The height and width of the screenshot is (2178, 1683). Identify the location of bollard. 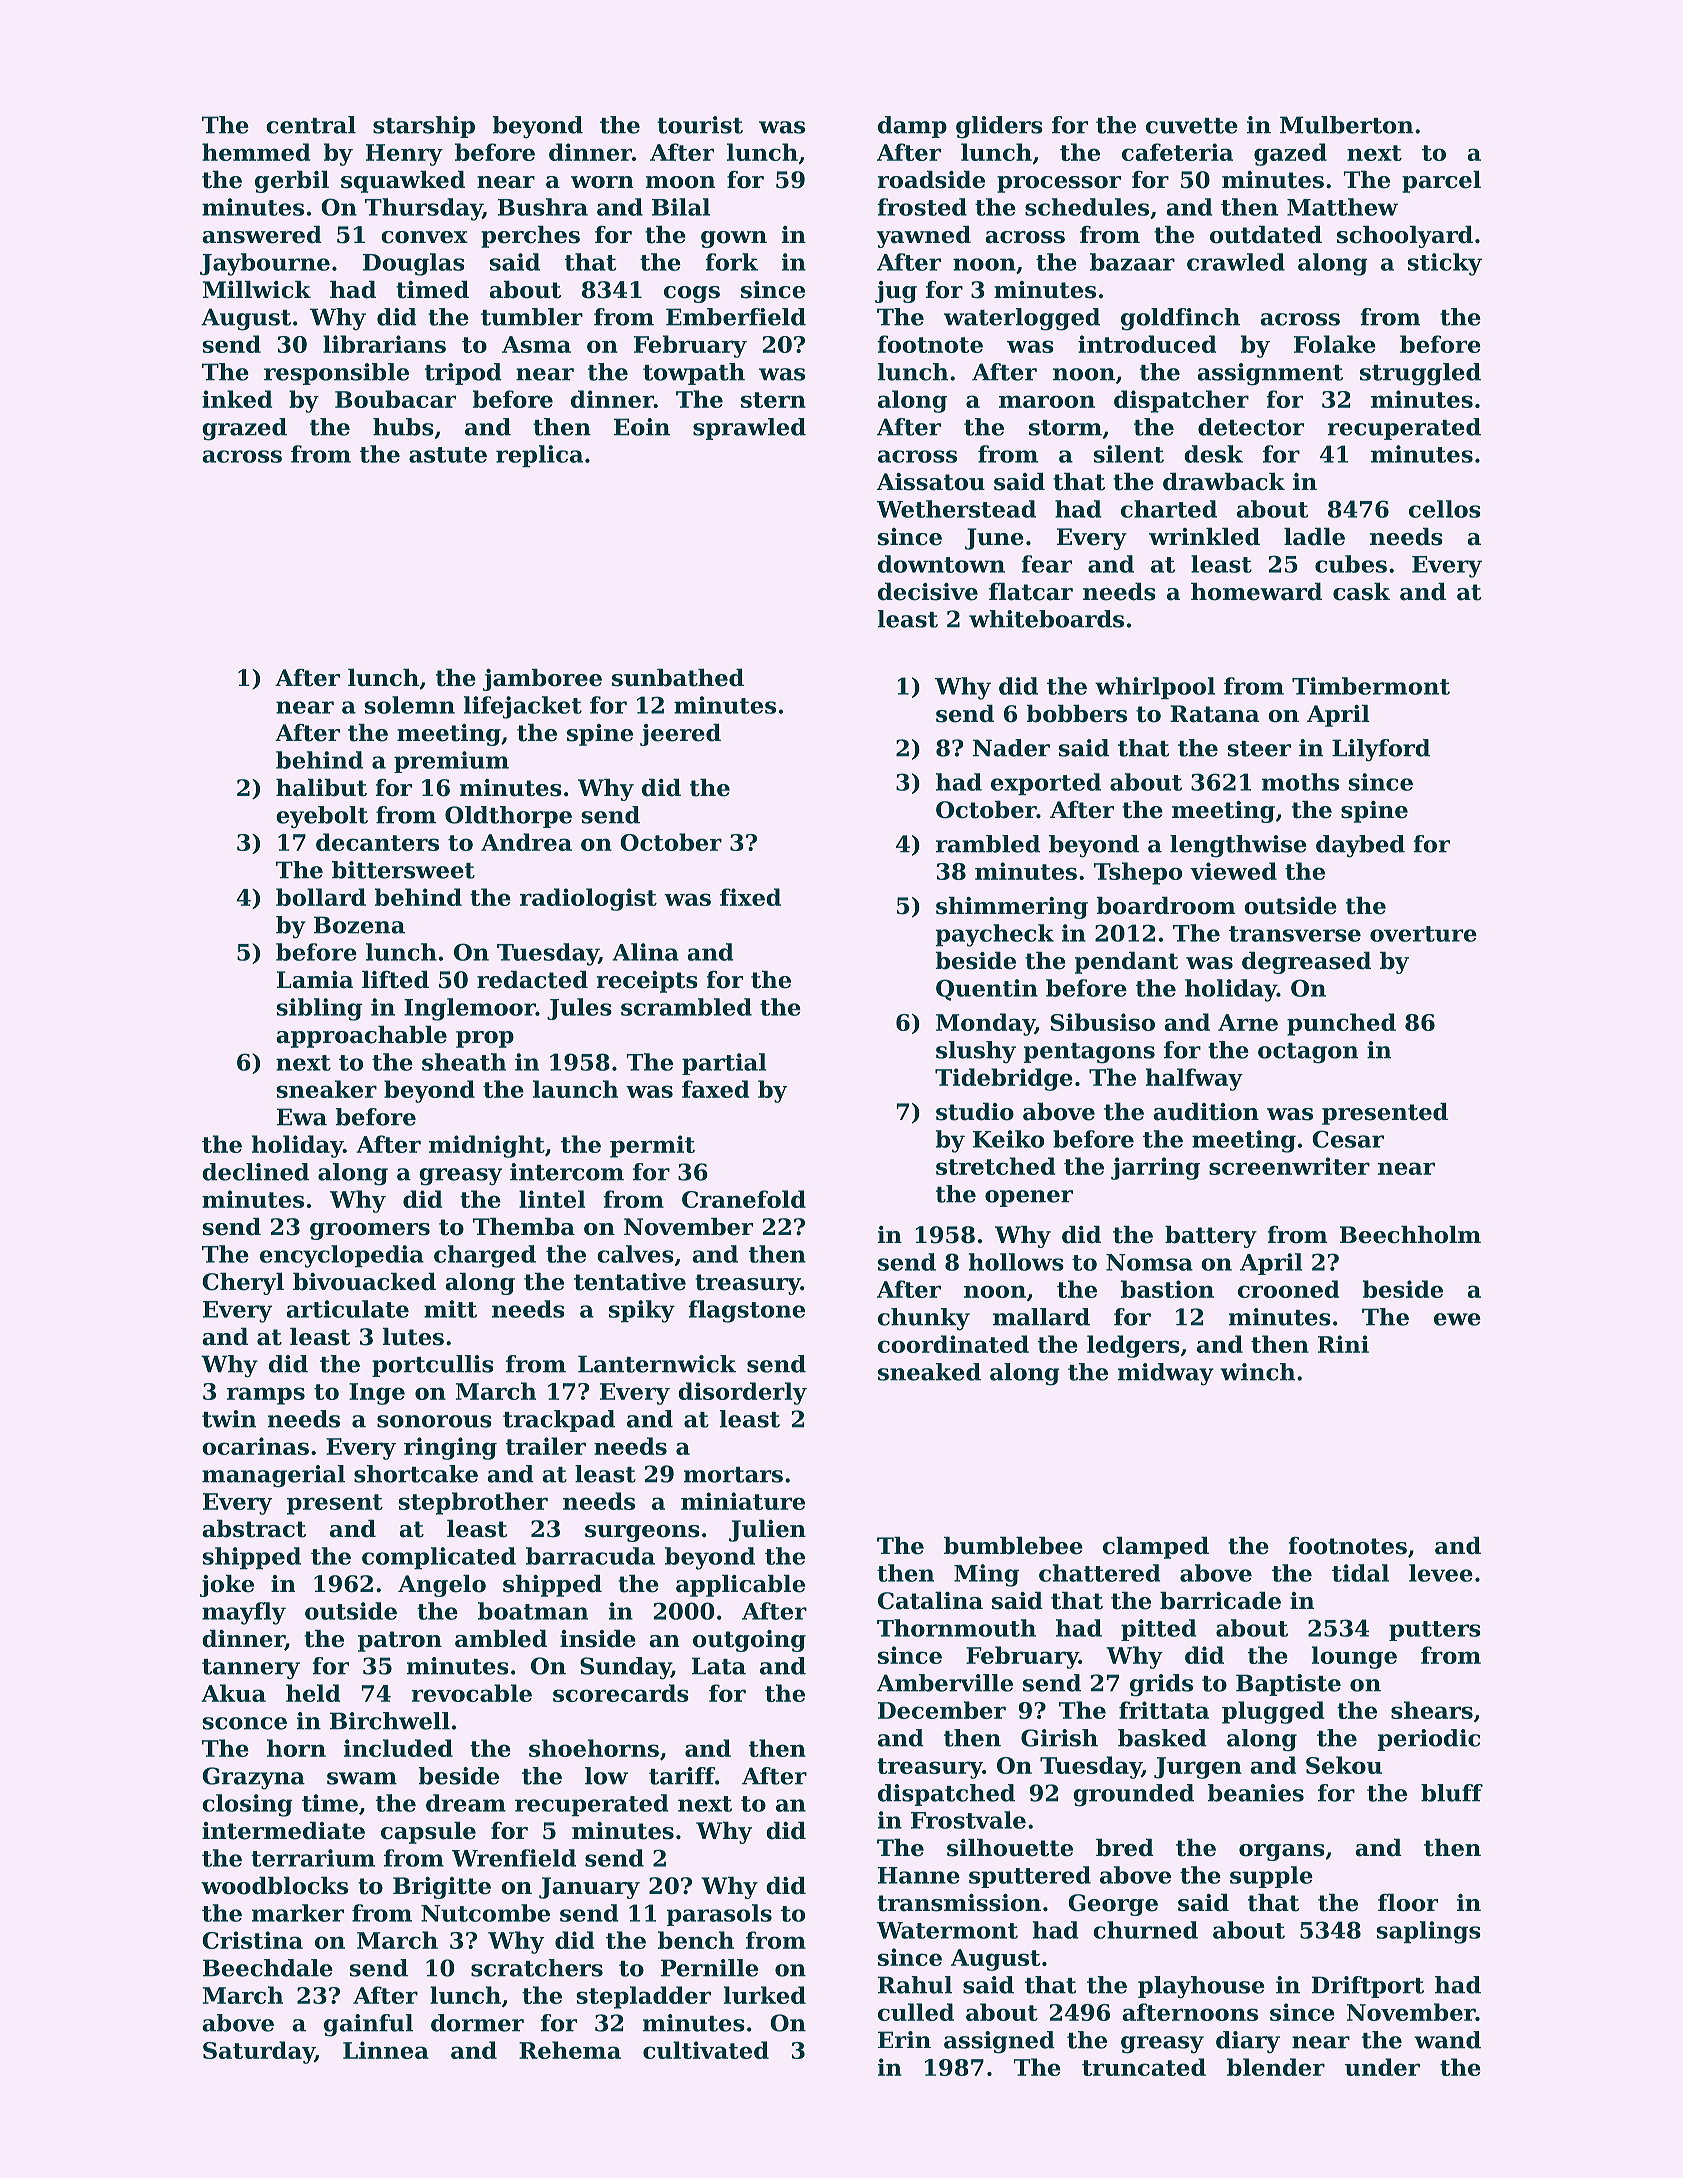
(321, 897).
